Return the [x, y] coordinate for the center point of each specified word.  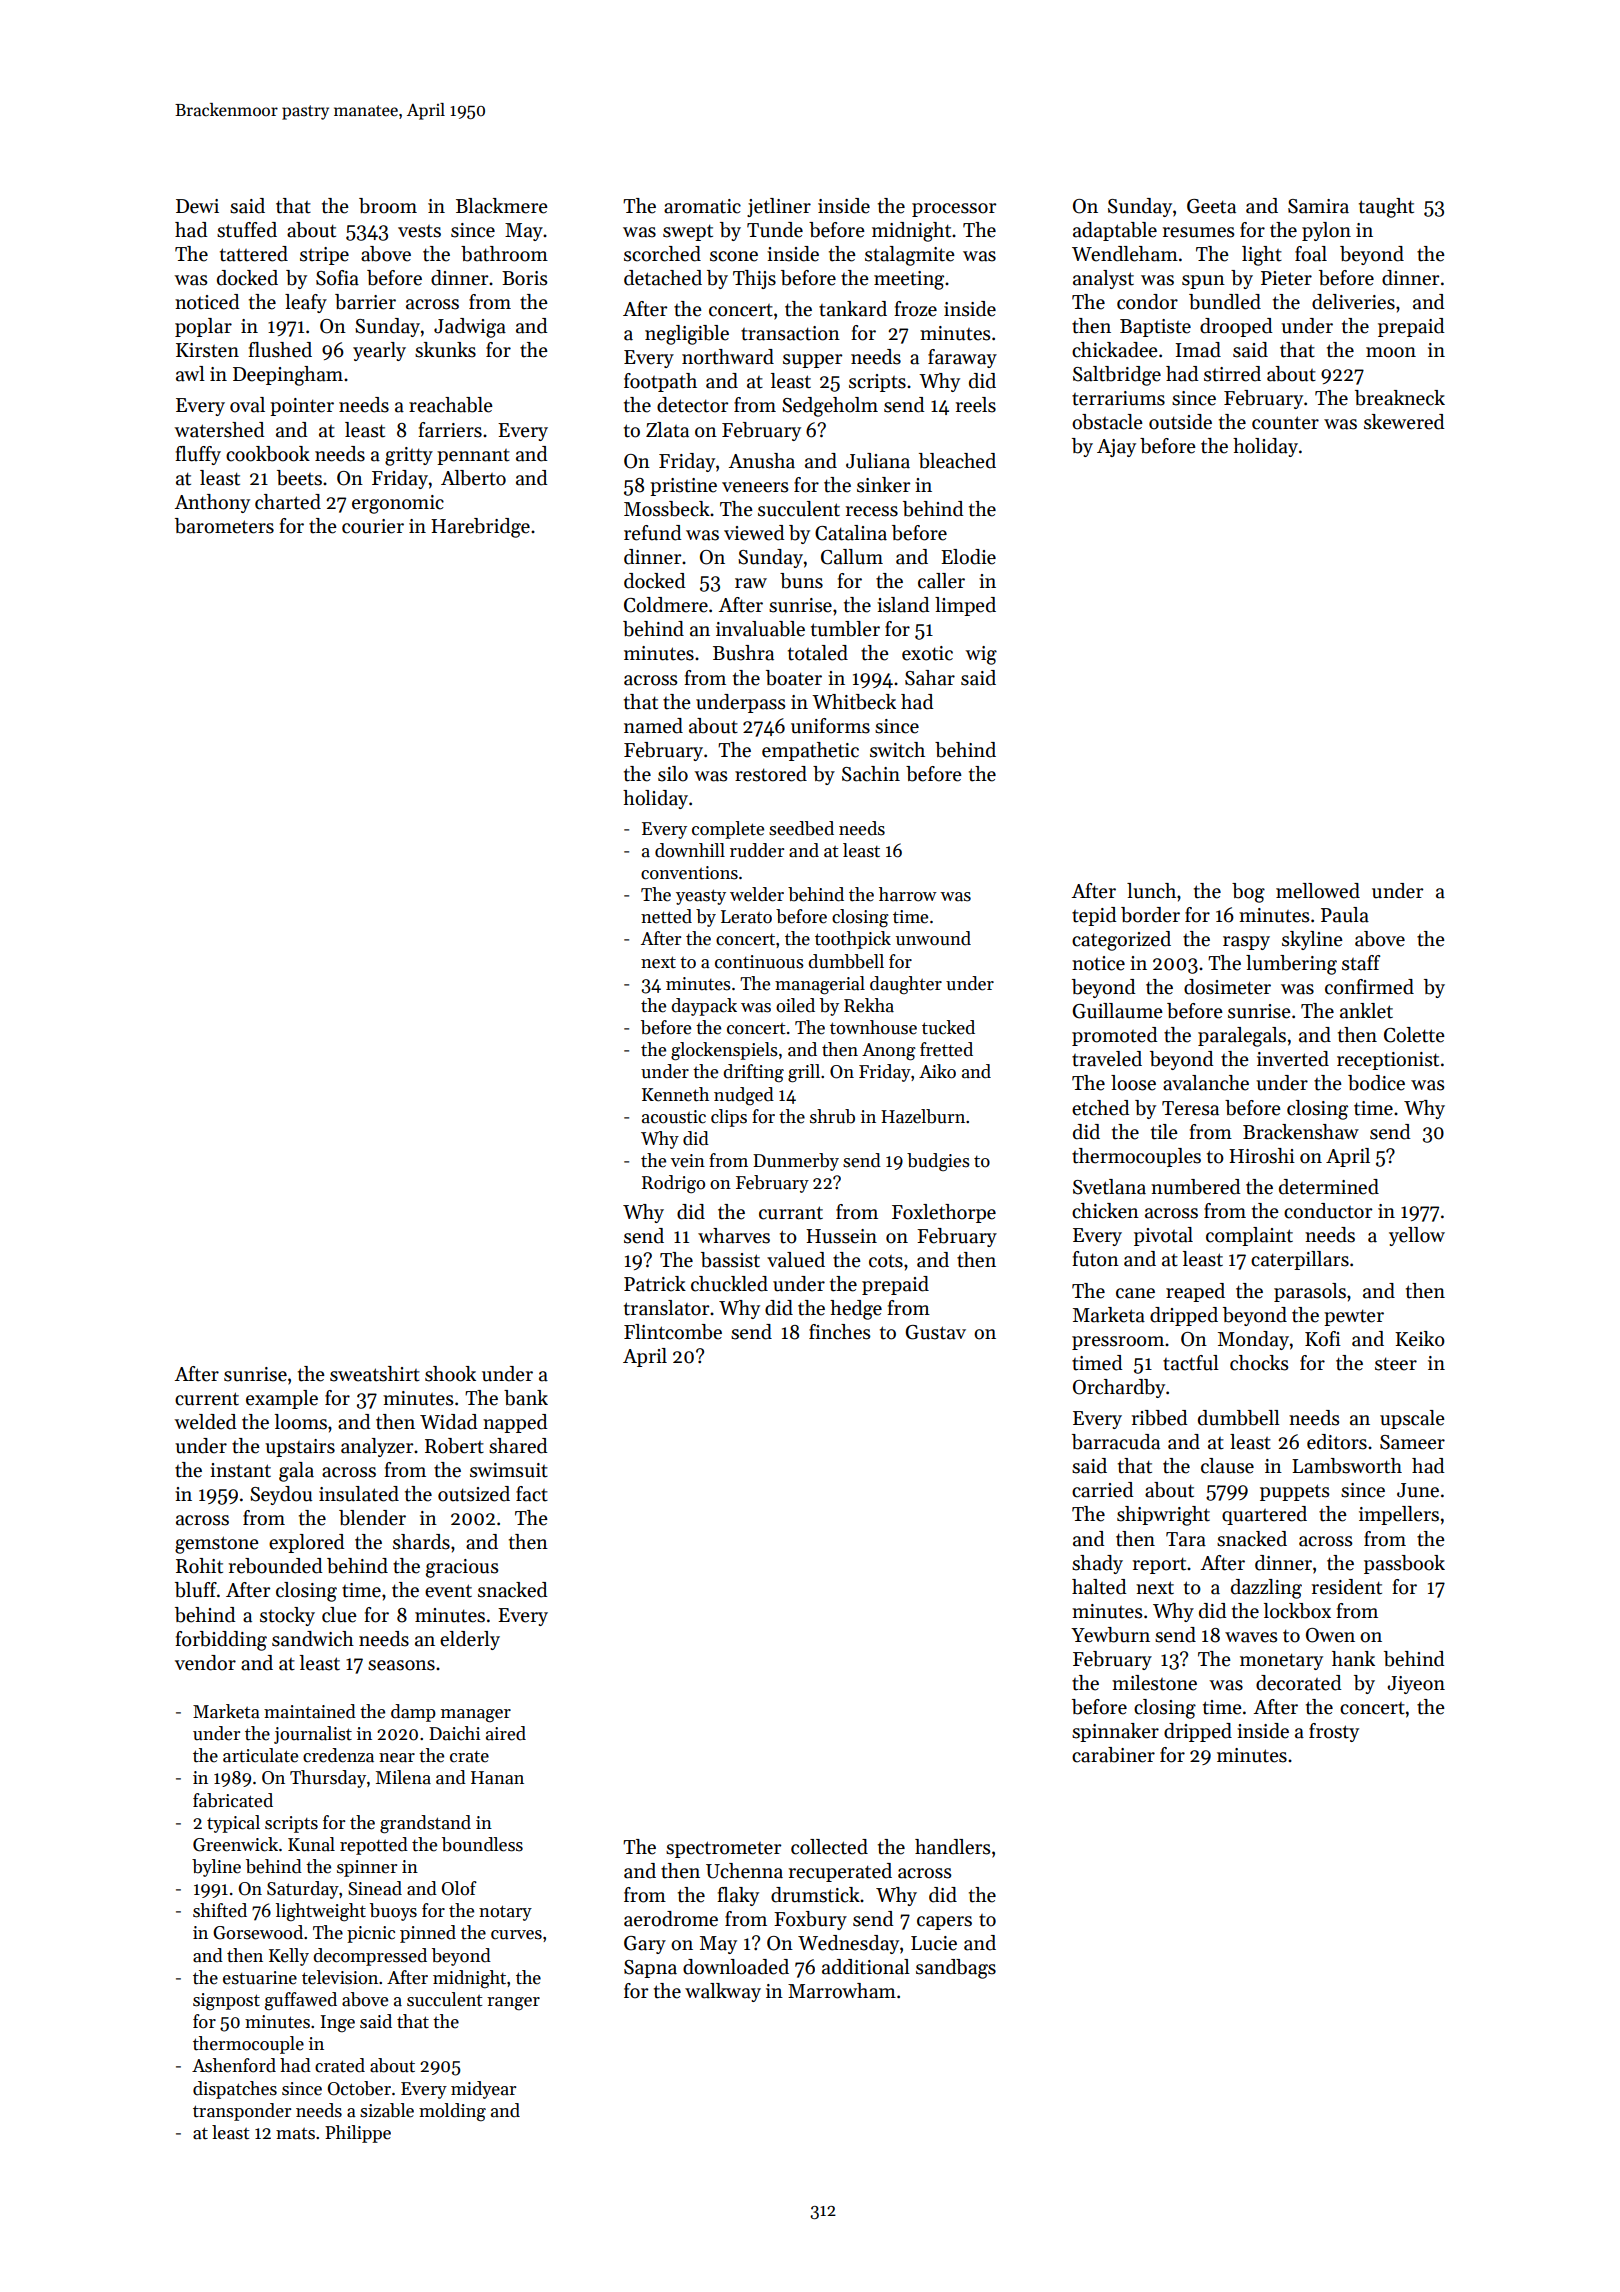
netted [666, 916]
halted [1099, 1587]
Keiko [1420, 1339]
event [448, 1591]
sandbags [956, 1969]
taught [1386, 208]
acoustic [674, 1117]
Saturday [303, 1890]
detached [663, 278]
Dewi [197, 206]
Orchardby [1119, 1388]
